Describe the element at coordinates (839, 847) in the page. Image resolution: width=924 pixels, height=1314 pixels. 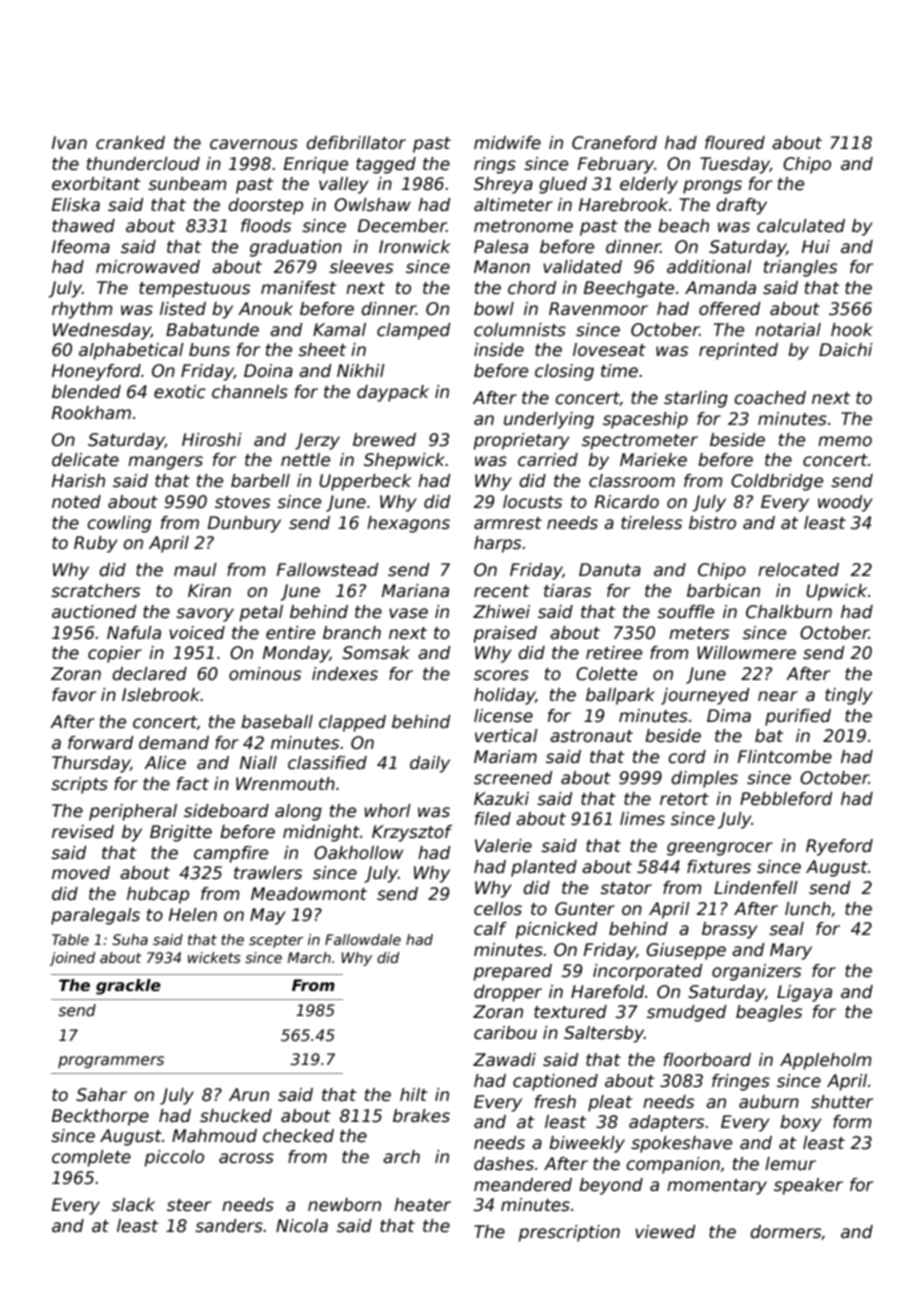
I see `Ryeford` at that location.
